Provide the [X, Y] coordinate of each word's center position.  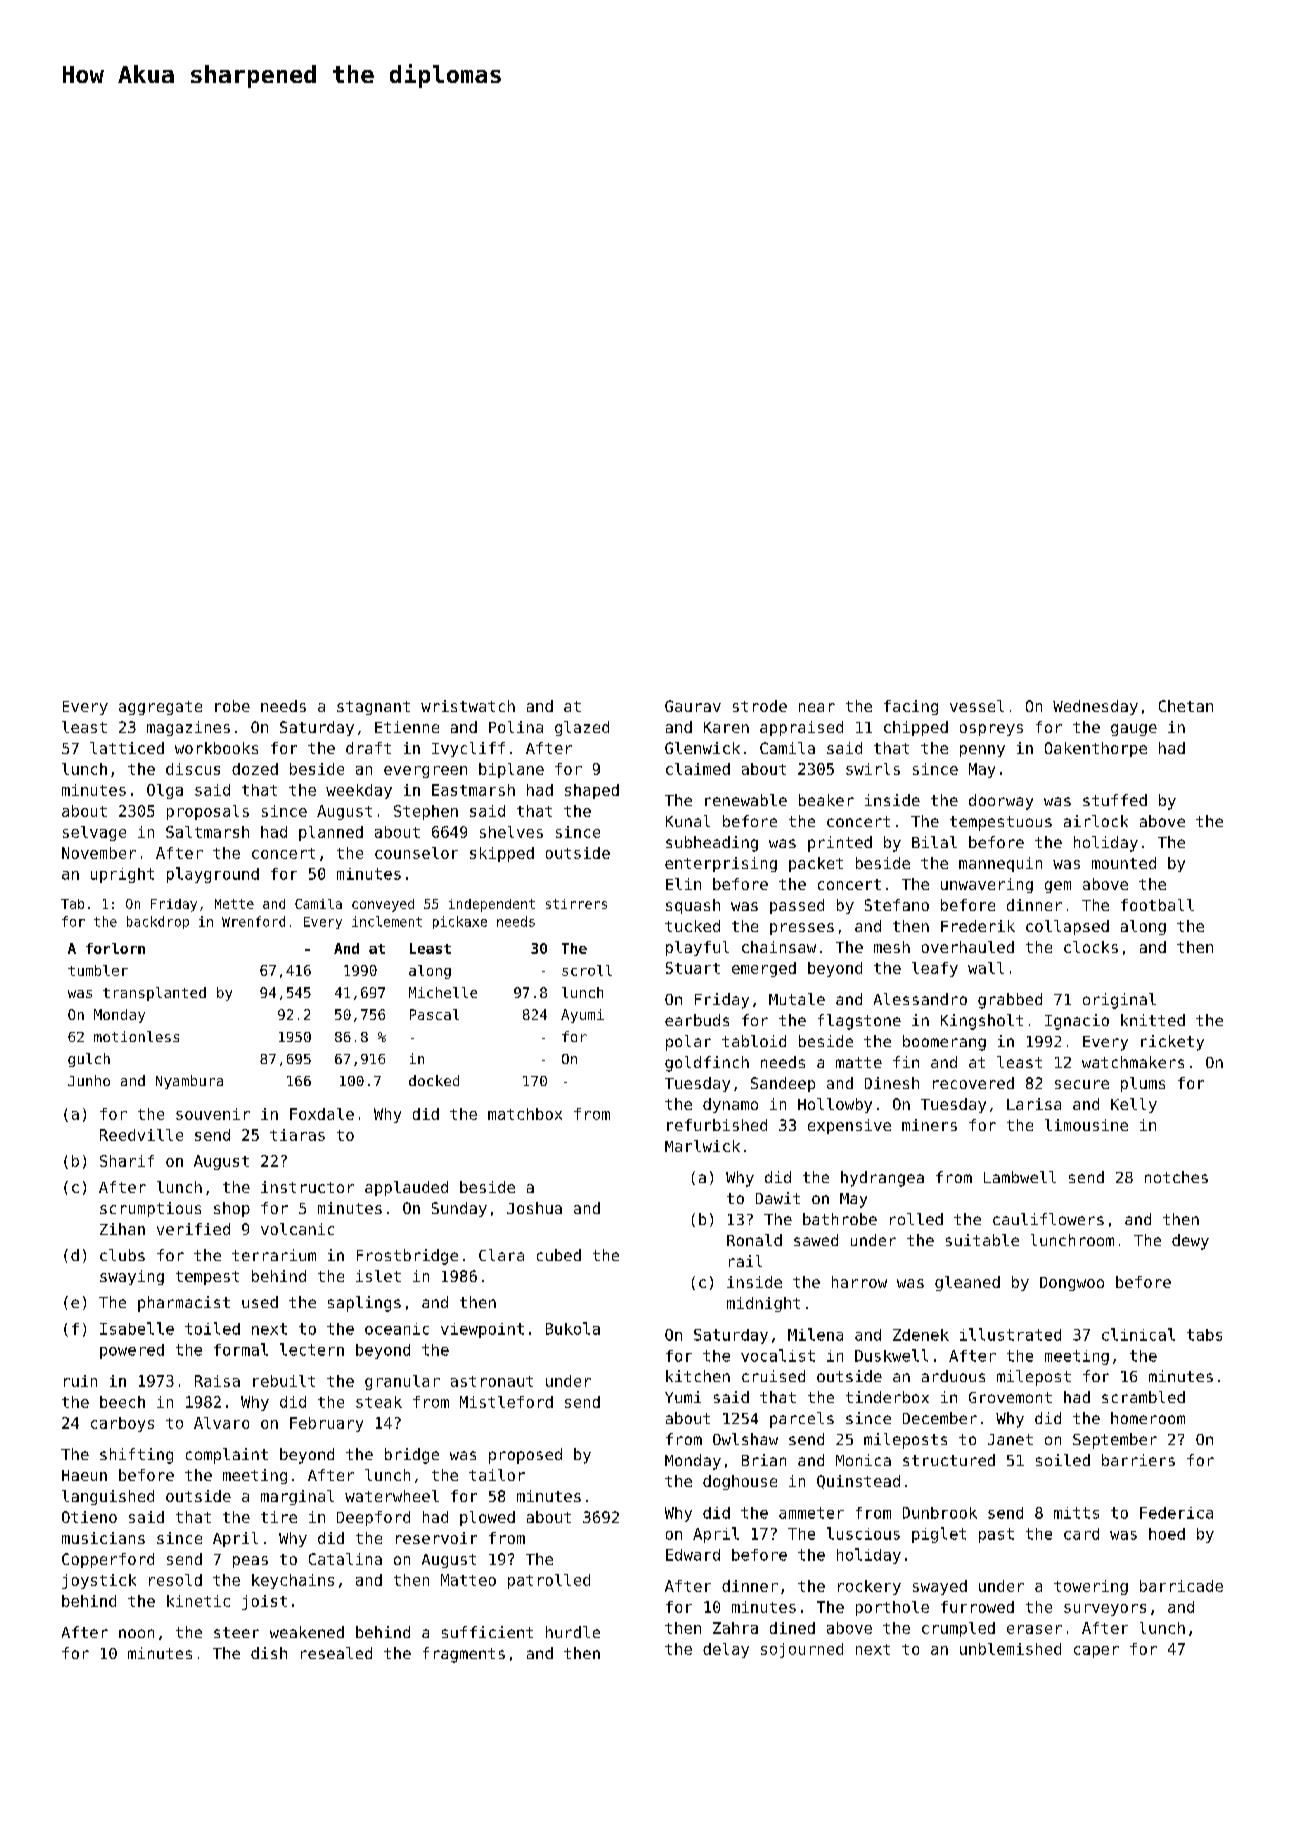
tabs [1204, 1335]
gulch [89, 1060]
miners [929, 1125]
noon [136, 1633]
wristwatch [468, 706]
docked [434, 1080]
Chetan [1186, 706]
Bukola [573, 1328]
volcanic [297, 1229]
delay [726, 1650]
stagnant [373, 708]
